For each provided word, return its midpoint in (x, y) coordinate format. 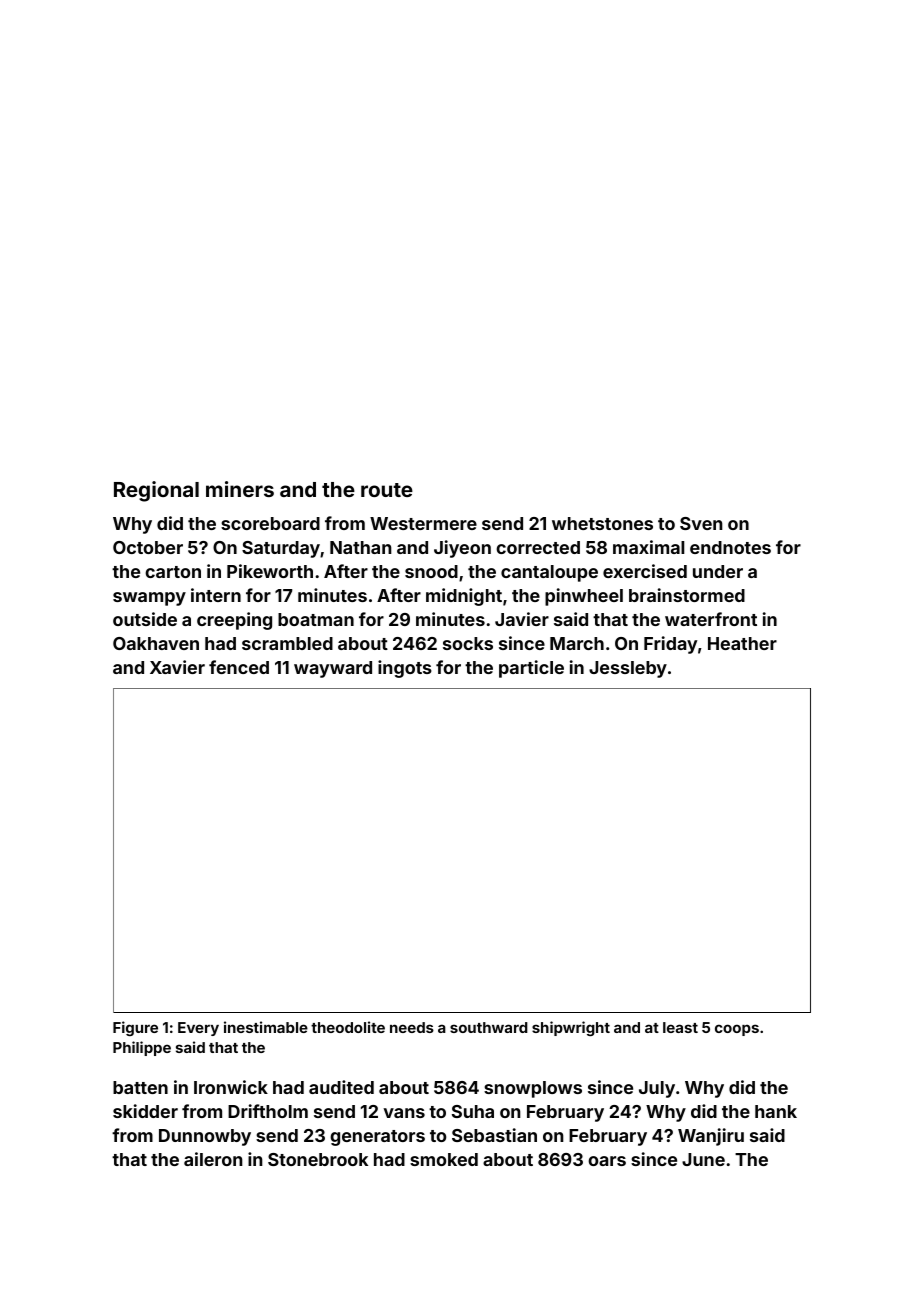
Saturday (281, 549)
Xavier (177, 667)
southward (489, 1027)
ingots (405, 669)
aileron (213, 1159)
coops (737, 1030)
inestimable (266, 1027)
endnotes (730, 547)
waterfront (711, 619)
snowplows (533, 1089)
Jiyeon (462, 549)
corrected (538, 547)
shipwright (571, 1028)
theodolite (348, 1027)
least (680, 1027)
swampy (149, 599)
